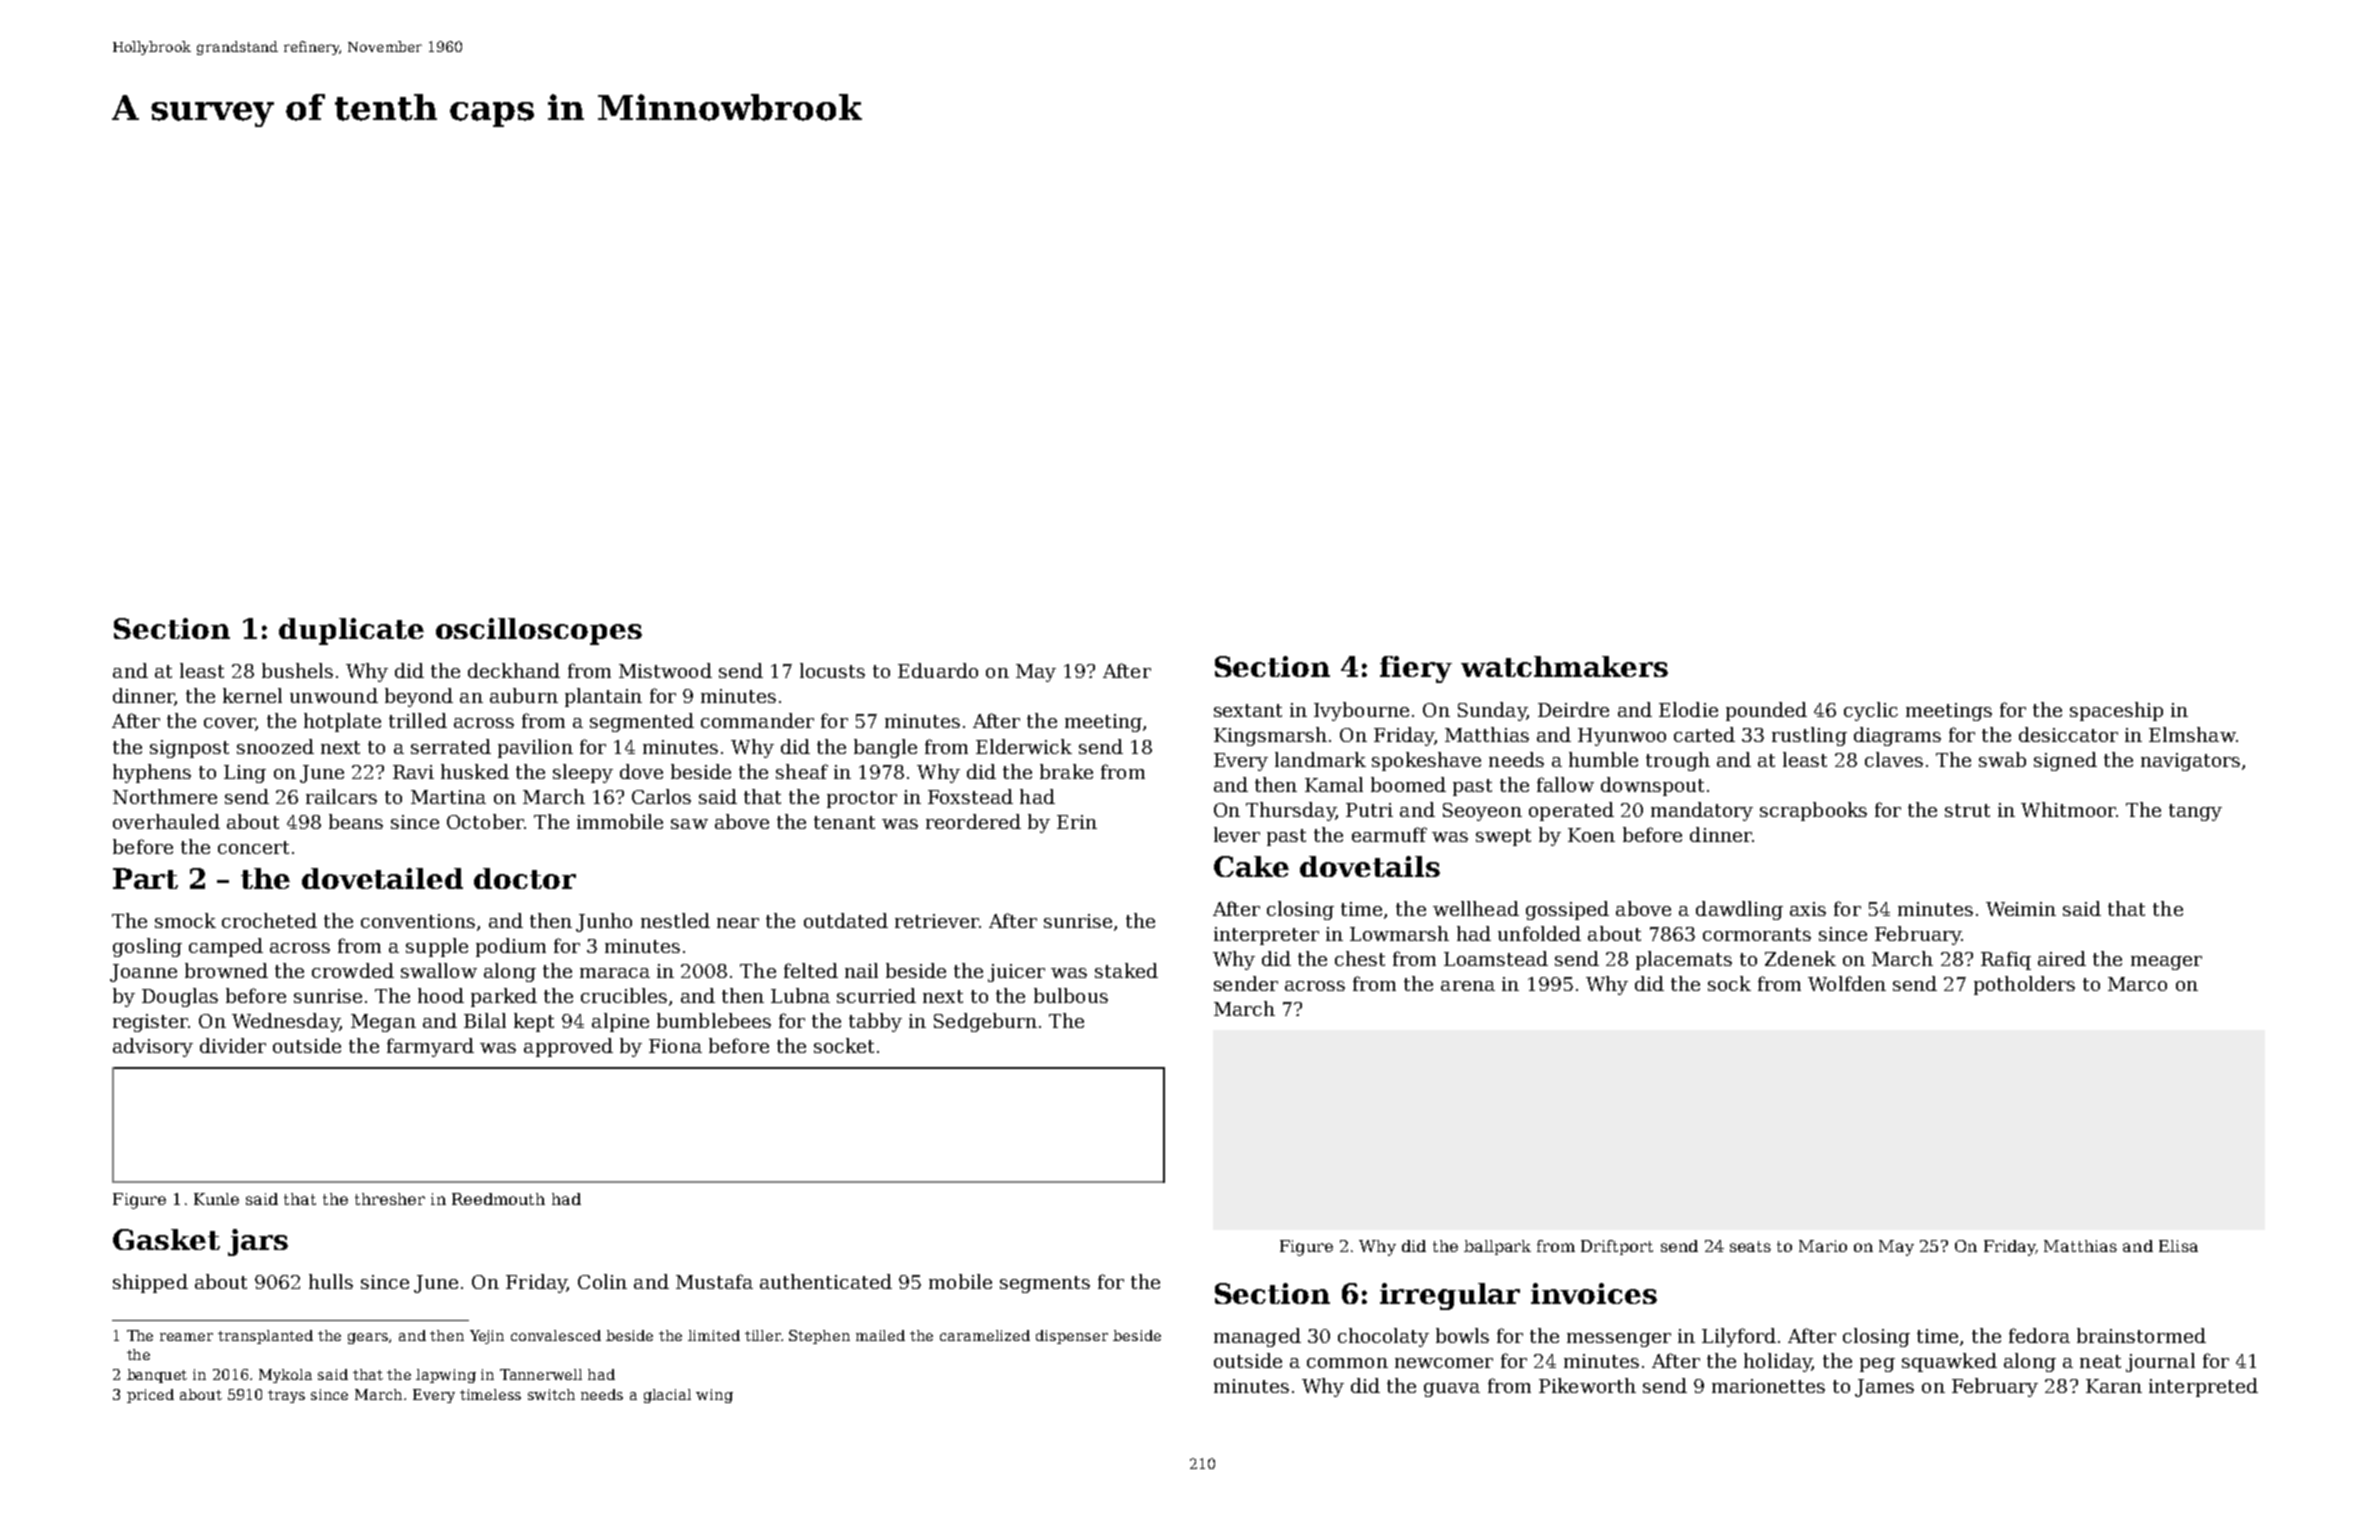 This screenshot has height=1538, width=2377. What do you see at coordinates (615, 973) in the screenshot?
I see `maraca` at bounding box center [615, 973].
